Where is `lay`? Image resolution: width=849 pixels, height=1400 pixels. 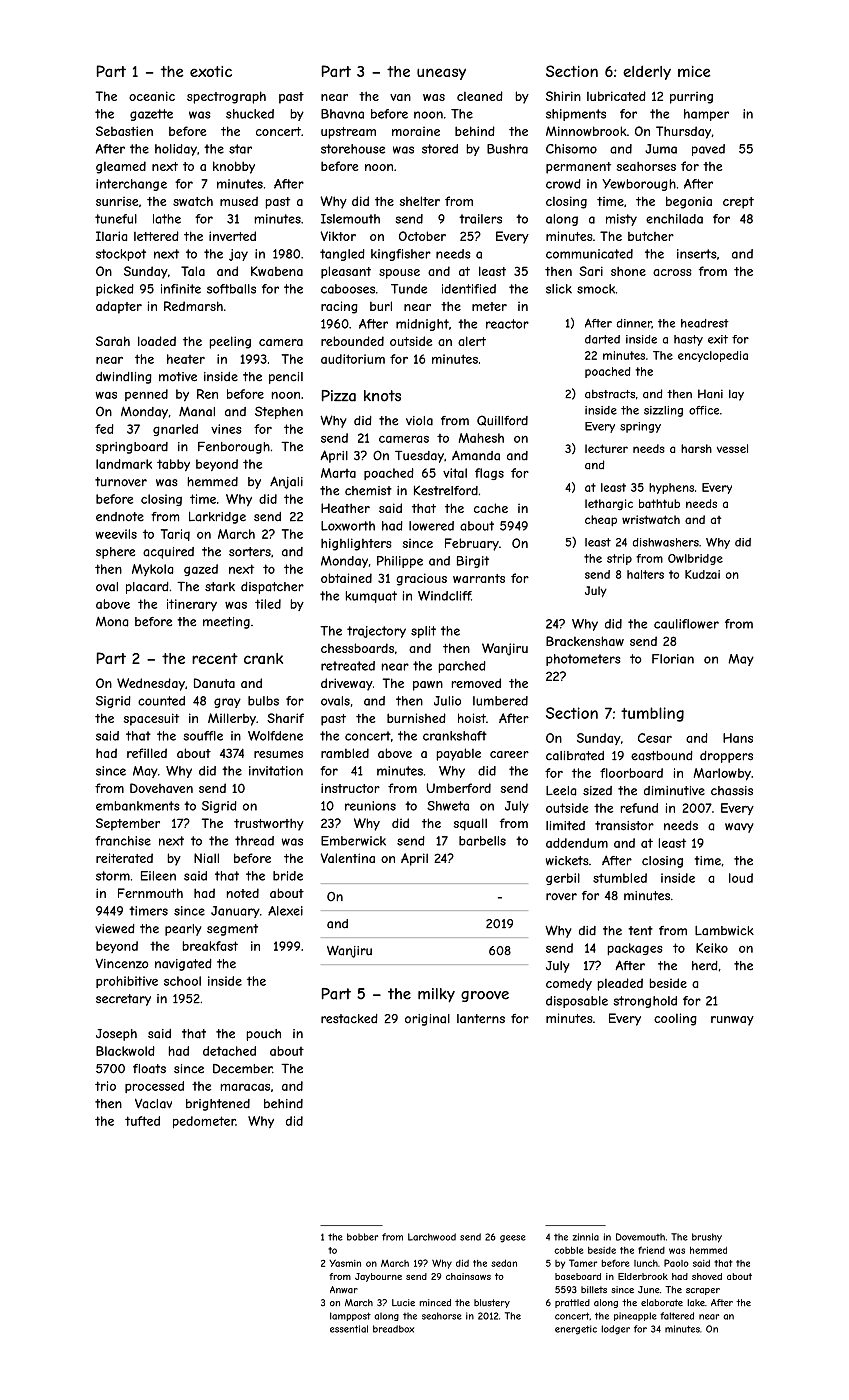
lay is located at coordinates (736, 395).
